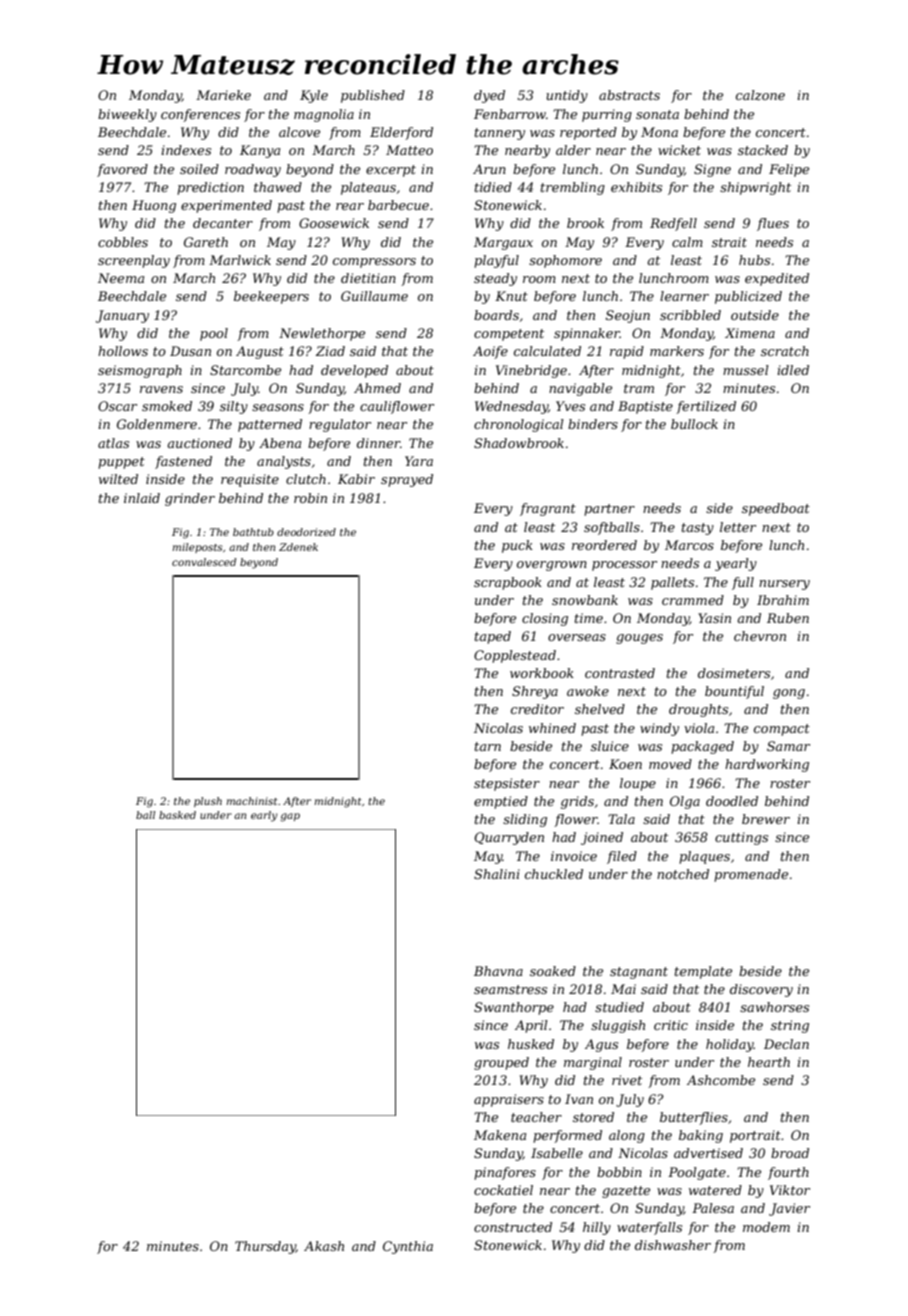  Describe the element at coordinates (488, 746) in the document. I see `tarn` at that location.
